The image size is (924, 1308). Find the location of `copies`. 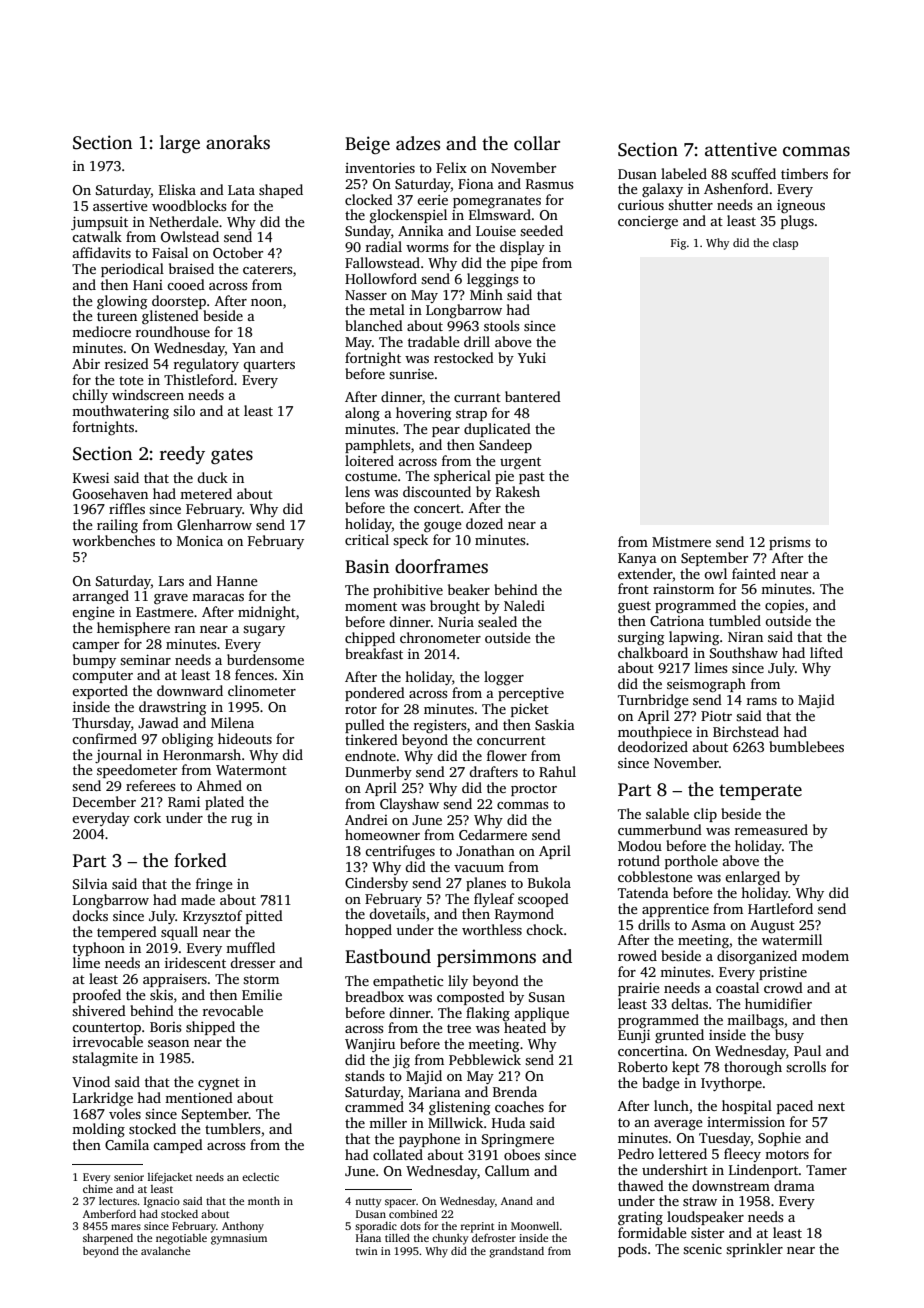

copies is located at coordinates (784, 606).
